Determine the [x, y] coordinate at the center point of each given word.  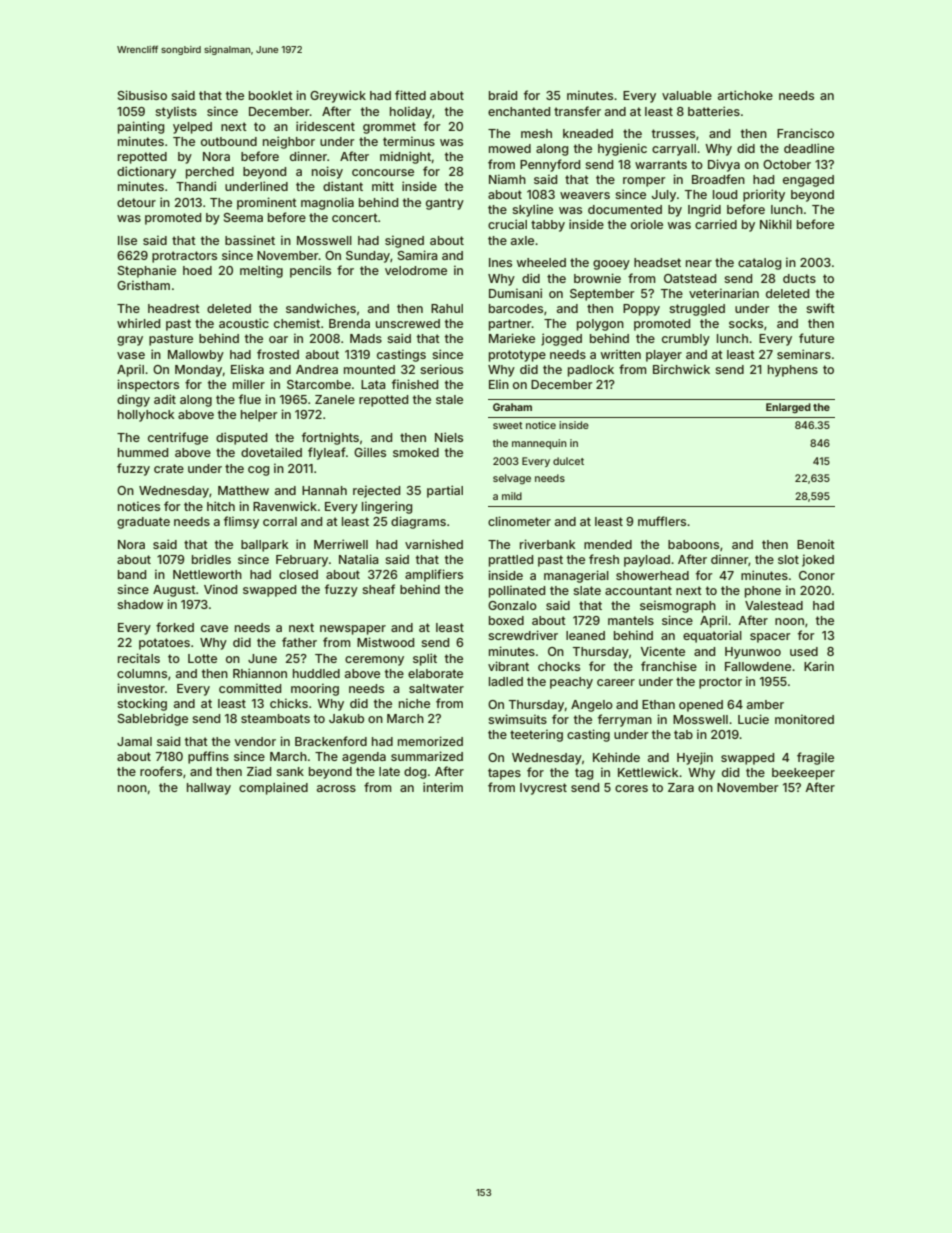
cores [631, 788]
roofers [161, 771]
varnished [434, 544]
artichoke [745, 95]
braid [503, 95]
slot [788, 559]
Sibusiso [142, 95]
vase [131, 355]
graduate [143, 523]
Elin [499, 384]
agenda [364, 758]
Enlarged [788, 408]
